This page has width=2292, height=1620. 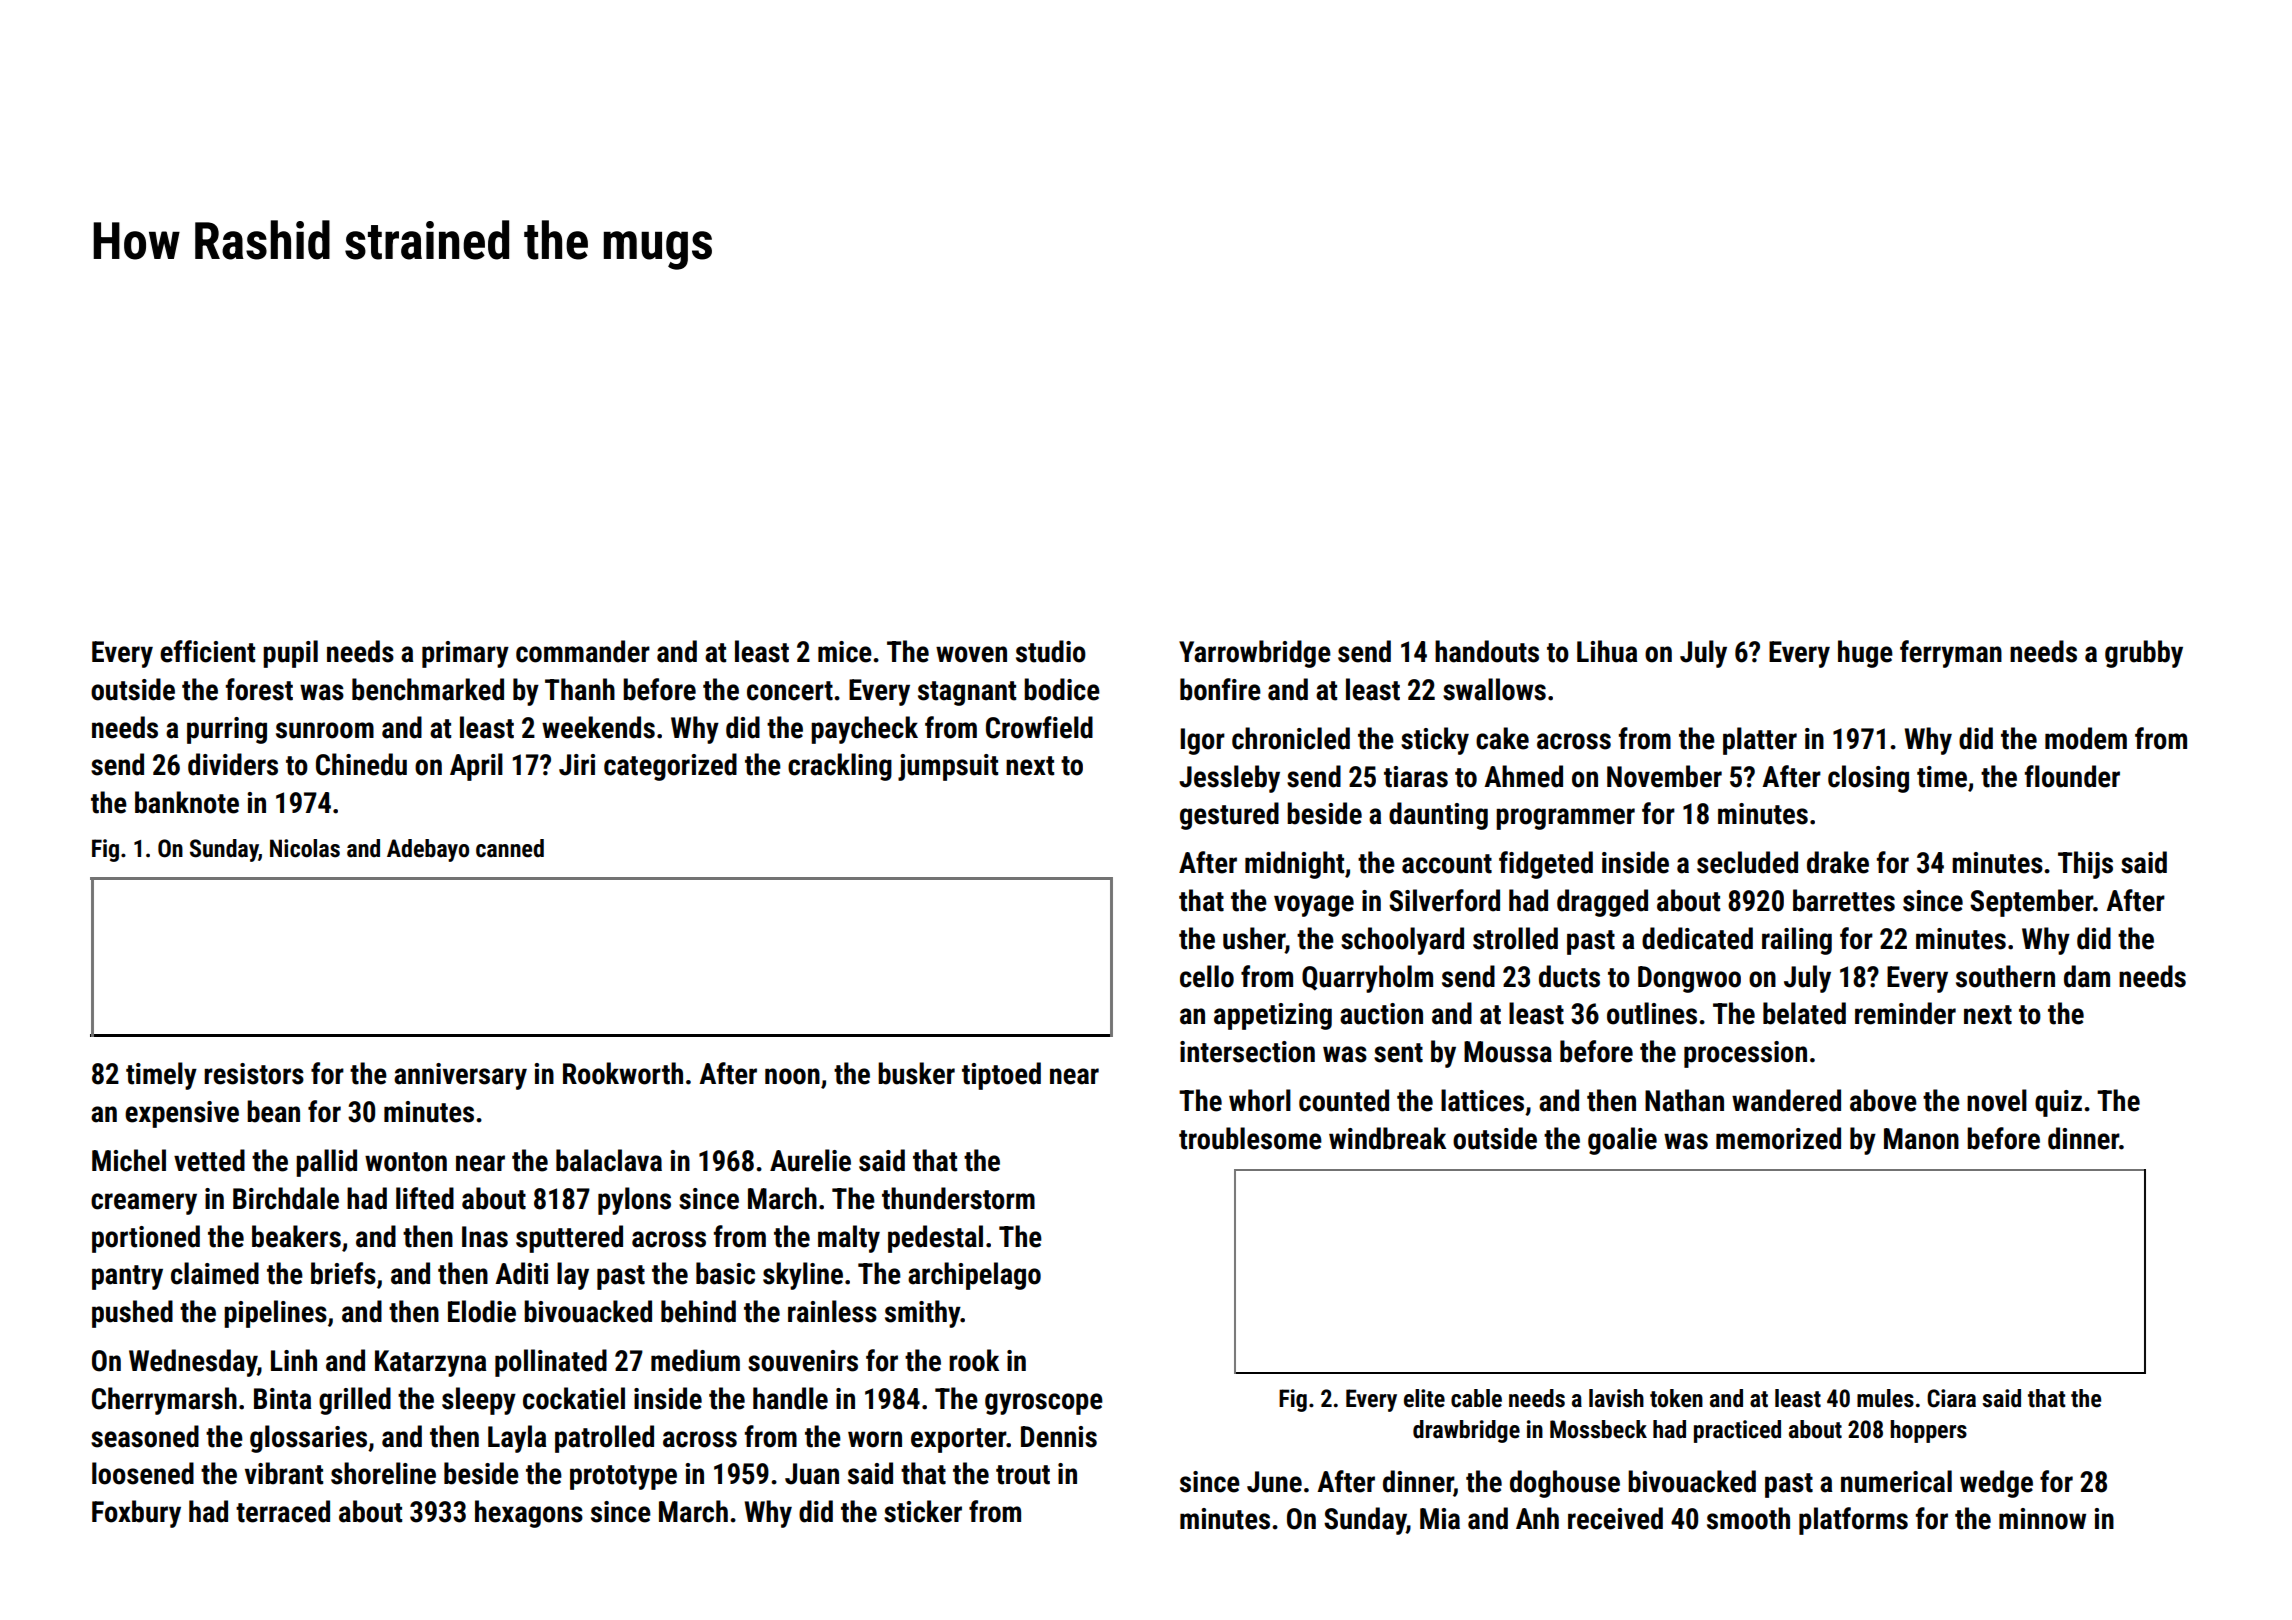 What do you see at coordinates (1951, 1398) in the page?
I see `Ciara` at bounding box center [1951, 1398].
